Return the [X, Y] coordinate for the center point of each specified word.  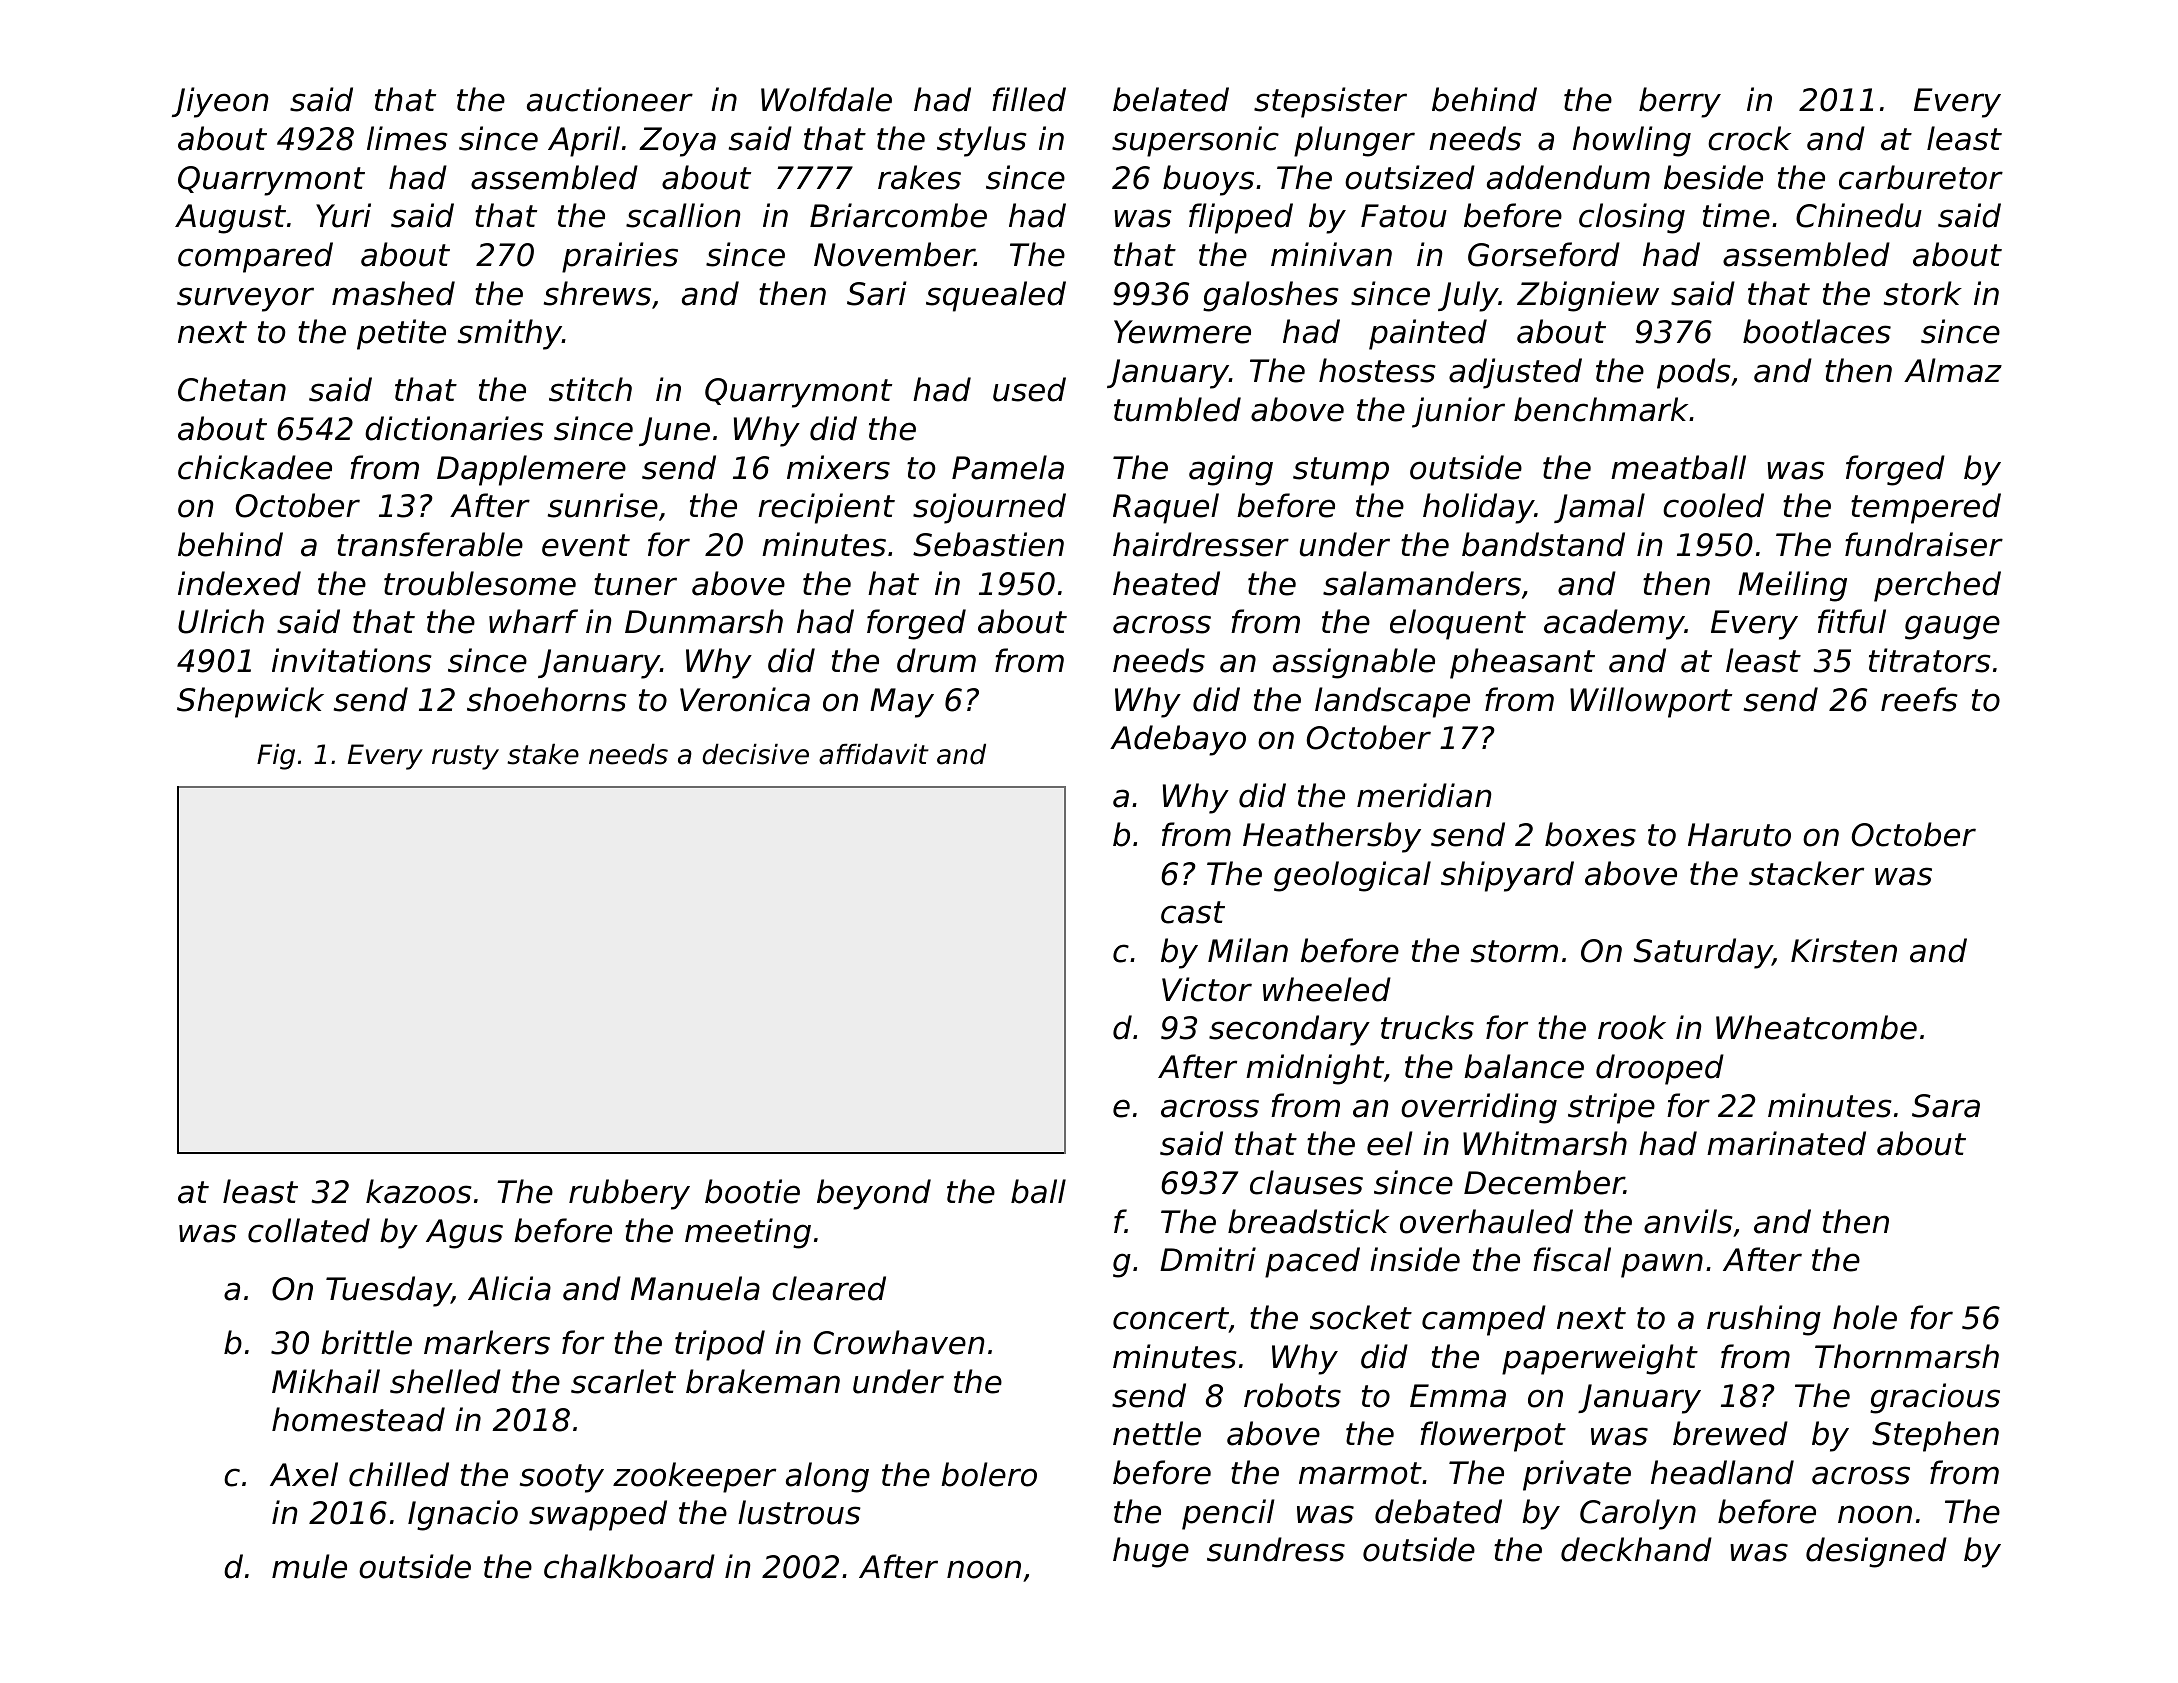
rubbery [629, 1194]
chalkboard [629, 1566]
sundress [1276, 1549]
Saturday [1703, 953]
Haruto [1739, 835]
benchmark [1601, 409]
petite [401, 334]
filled [1029, 99]
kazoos [419, 1191]
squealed [996, 296]
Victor [1207, 989]
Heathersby [1332, 837]
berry [1680, 102]
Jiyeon [220, 102]
